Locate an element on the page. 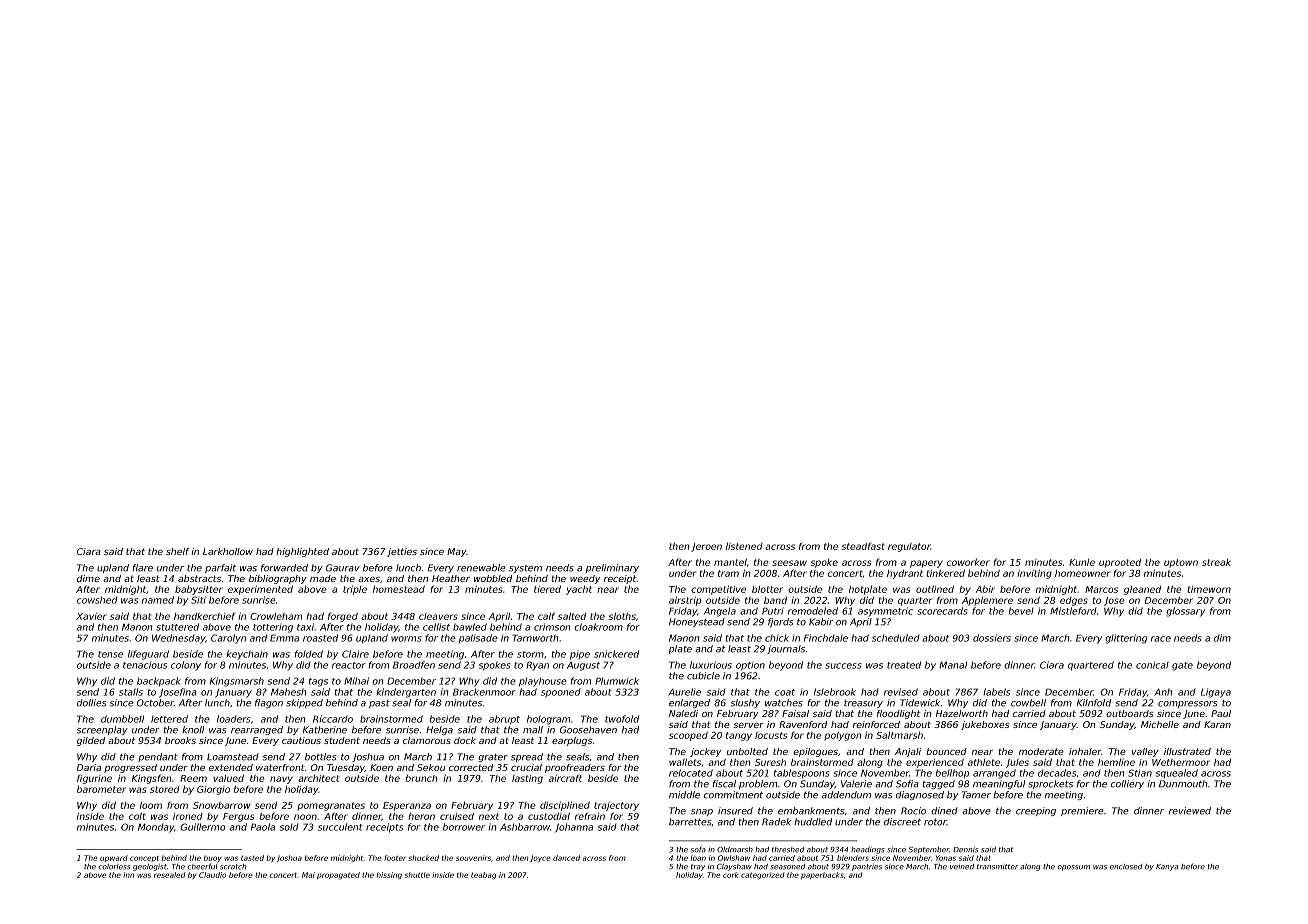 This page has width=1308, height=924. stalls is located at coordinates (131, 692).
